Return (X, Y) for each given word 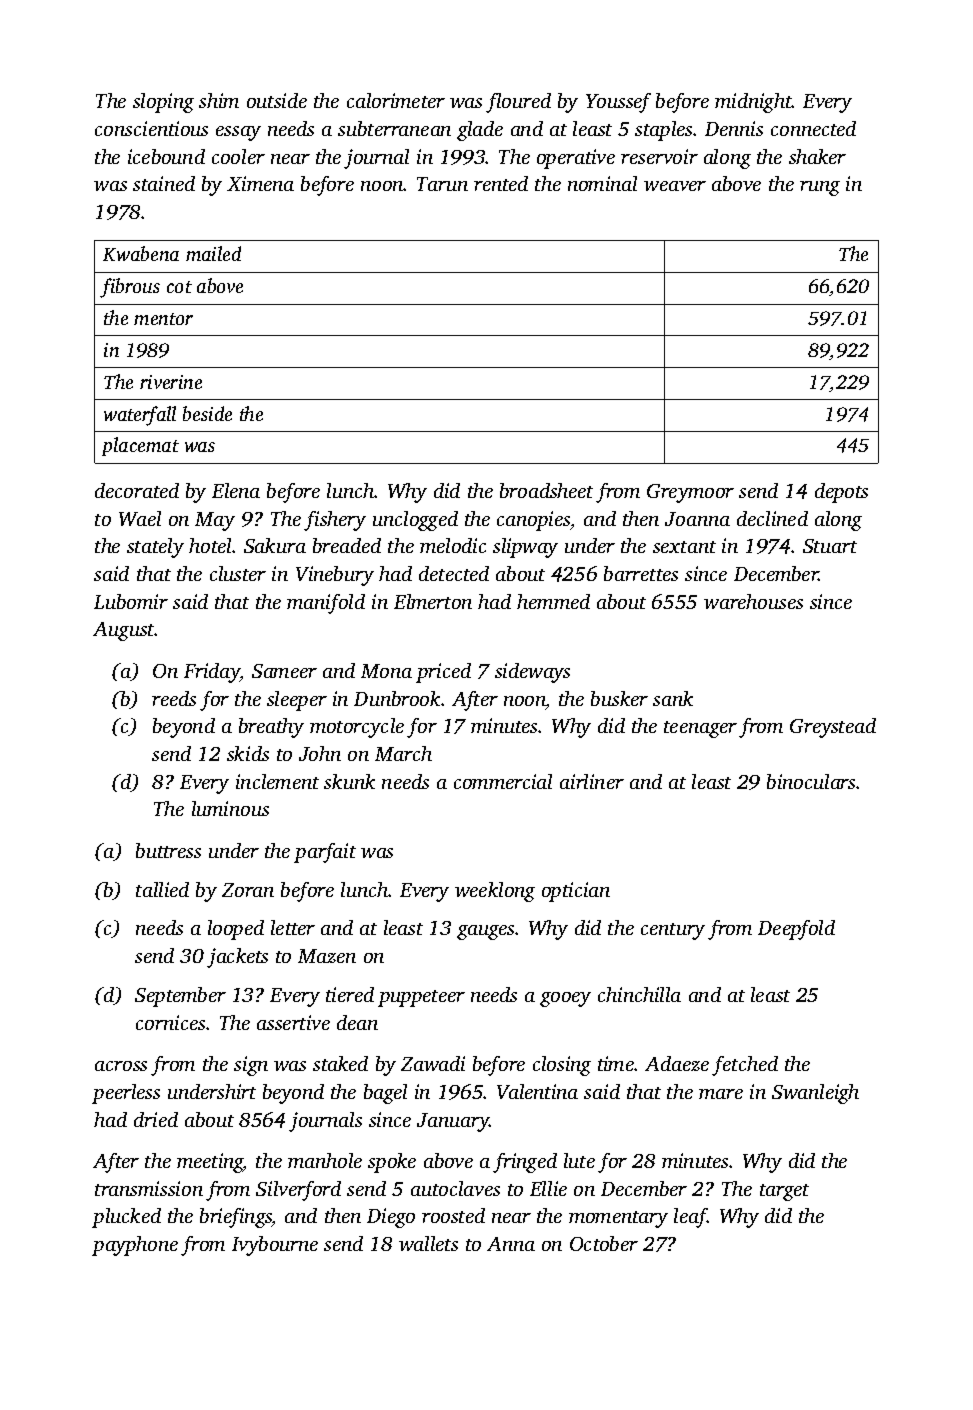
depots (841, 493)
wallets (428, 1243)
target (784, 1192)
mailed (213, 253)
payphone (135, 1246)
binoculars (811, 781)
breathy (271, 728)
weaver (675, 186)
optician (576, 892)
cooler (238, 156)
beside (207, 413)
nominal (602, 183)
